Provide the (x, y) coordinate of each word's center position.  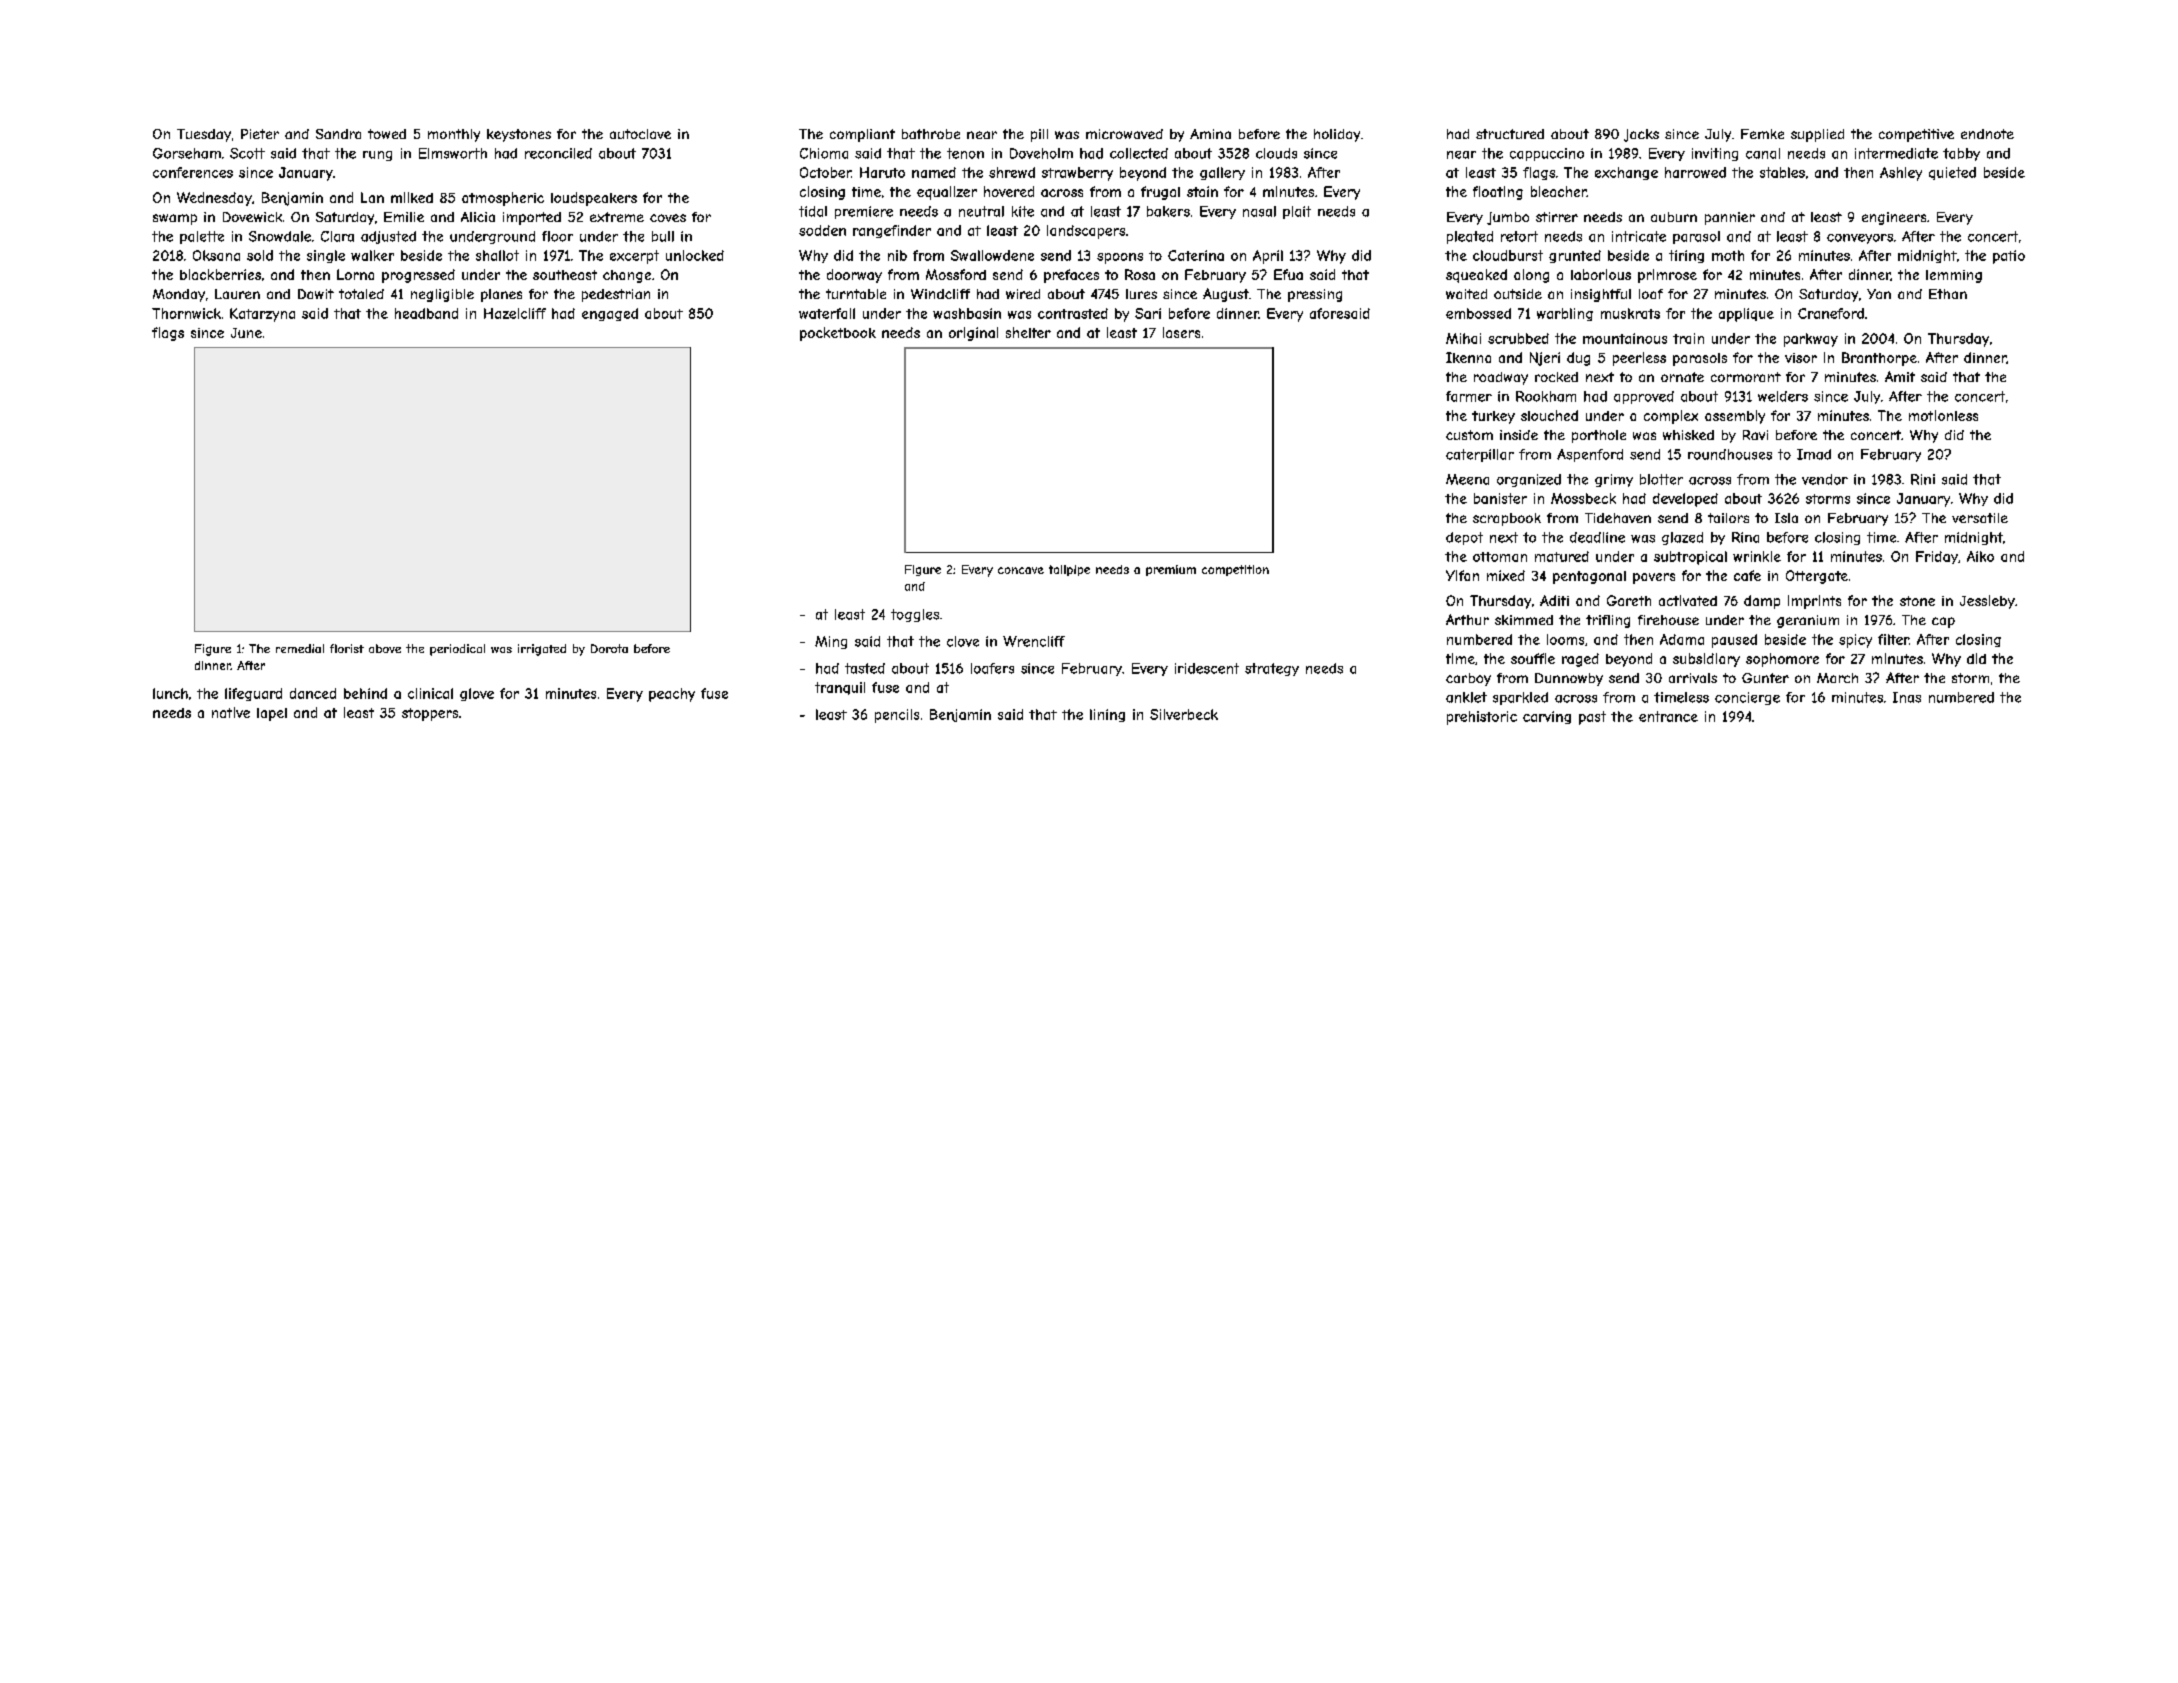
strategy (1272, 669)
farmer (1469, 396)
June (246, 333)
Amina (1210, 134)
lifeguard (253, 694)
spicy (1855, 641)
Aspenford (1590, 455)
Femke (1762, 134)
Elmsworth (453, 153)
